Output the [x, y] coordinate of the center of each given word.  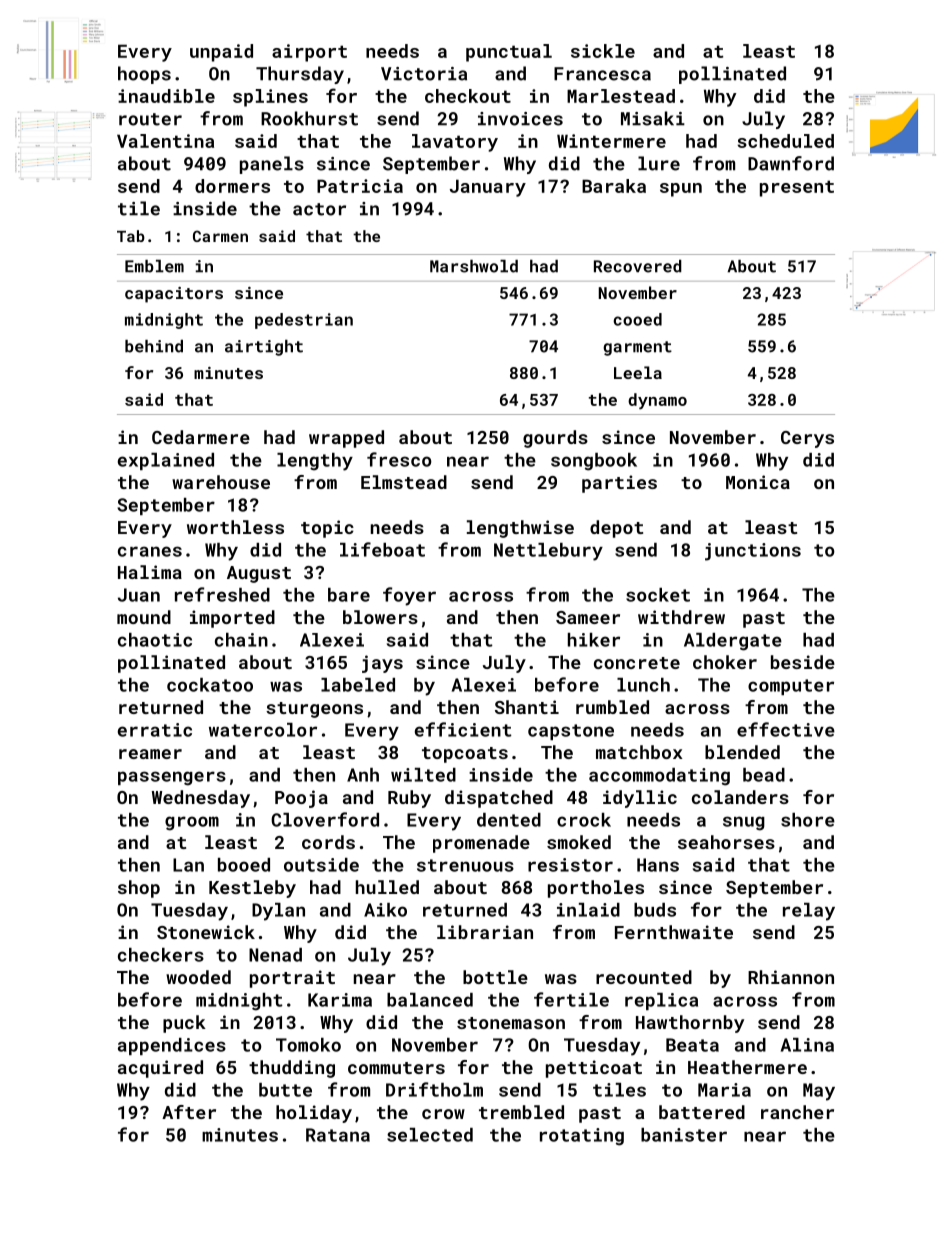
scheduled [786, 141]
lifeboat [382, 549]
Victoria [424, 74]
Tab [131, 236]
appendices [172, 1046]
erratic [155, 730]
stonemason [511, 1023]
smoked [579, 842]
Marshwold [474, 266]
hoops [144, 75]
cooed [637, 319]
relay [809, 912]
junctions [753, 552]
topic [327, 529]
